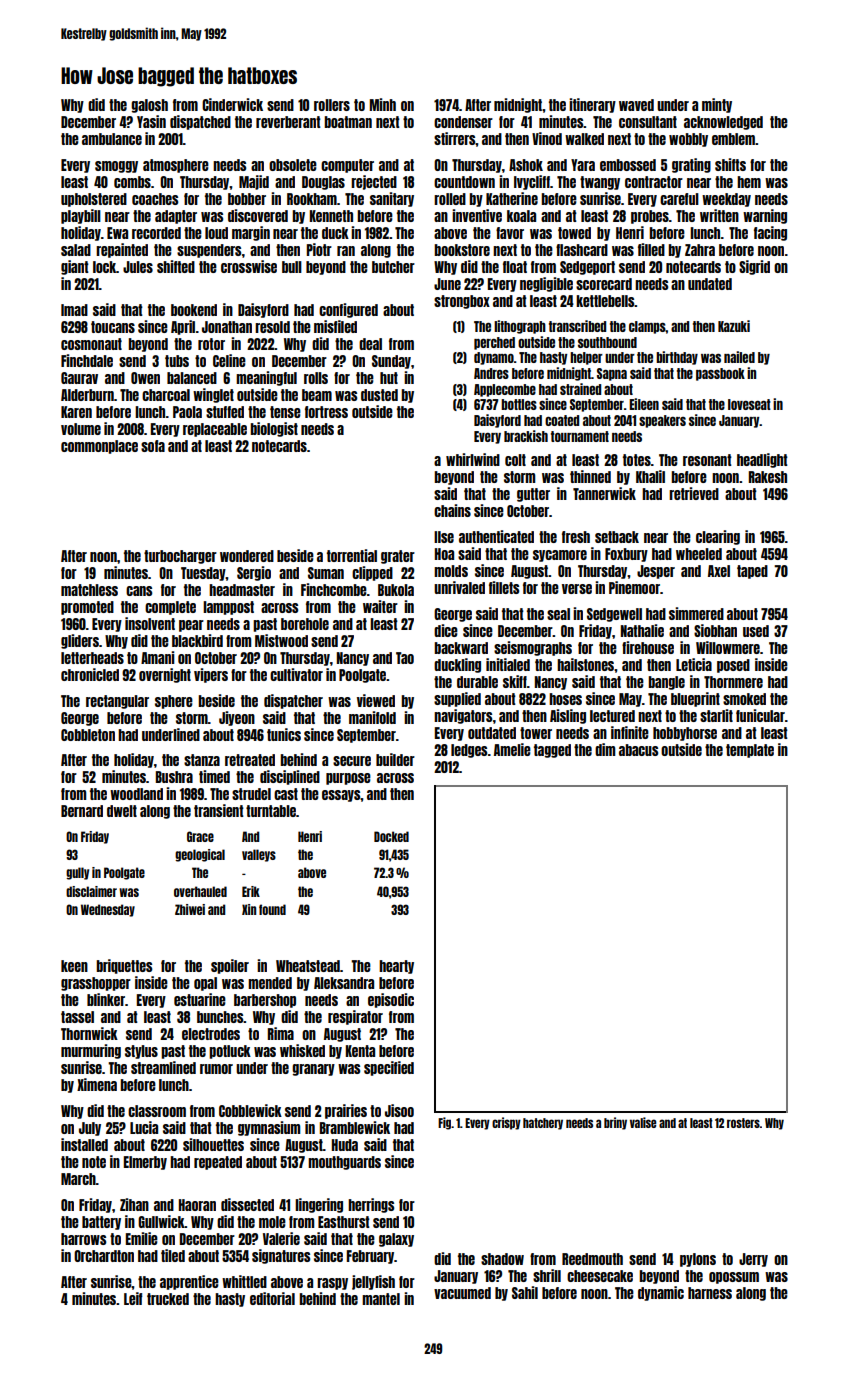 This document has width=849, height=1400. What do you see at coordinates (515, 267) in the document?
I see `float` at bounding box center [515, 267].
